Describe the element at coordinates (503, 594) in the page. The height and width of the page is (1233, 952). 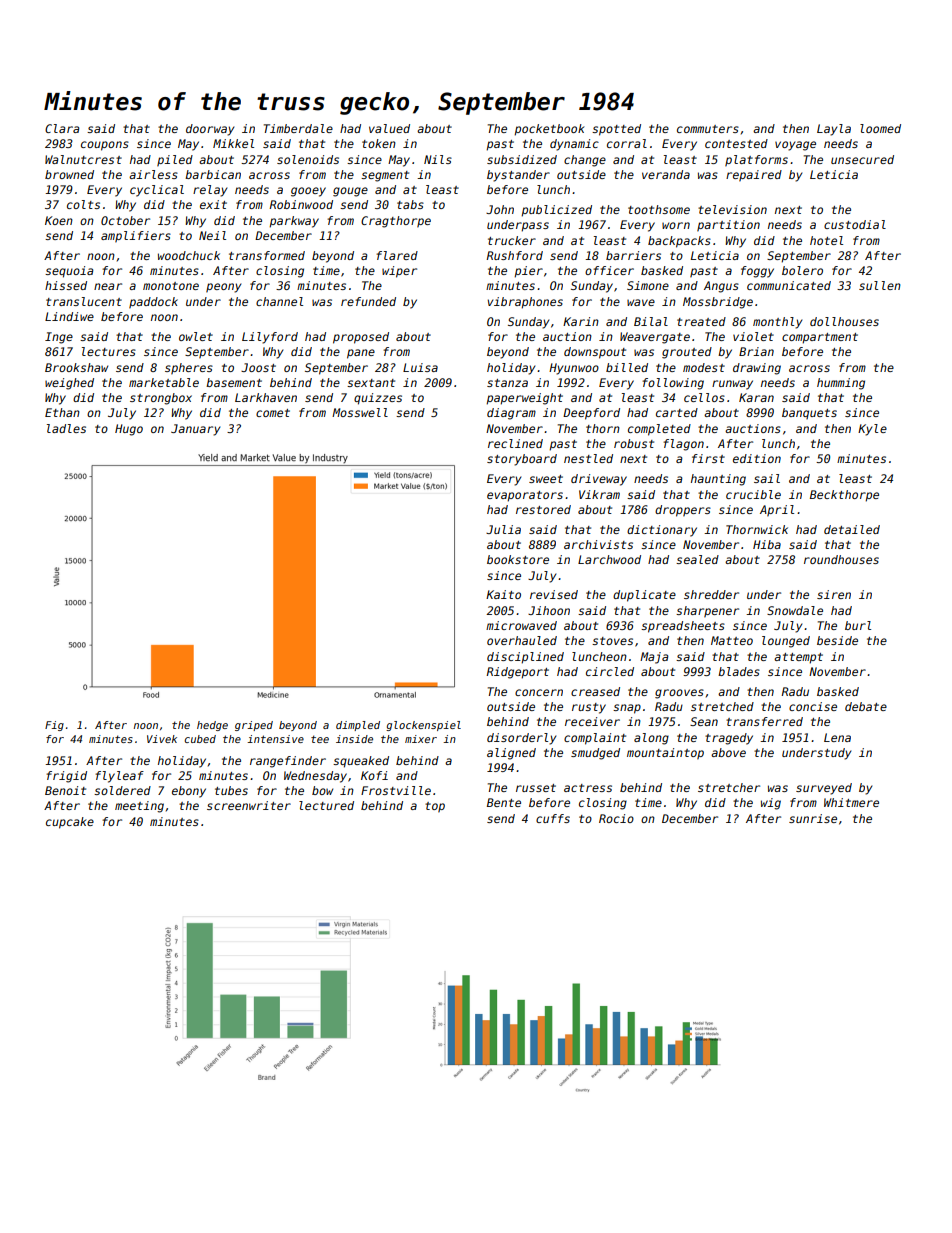
I see `Kaito` at that location.
